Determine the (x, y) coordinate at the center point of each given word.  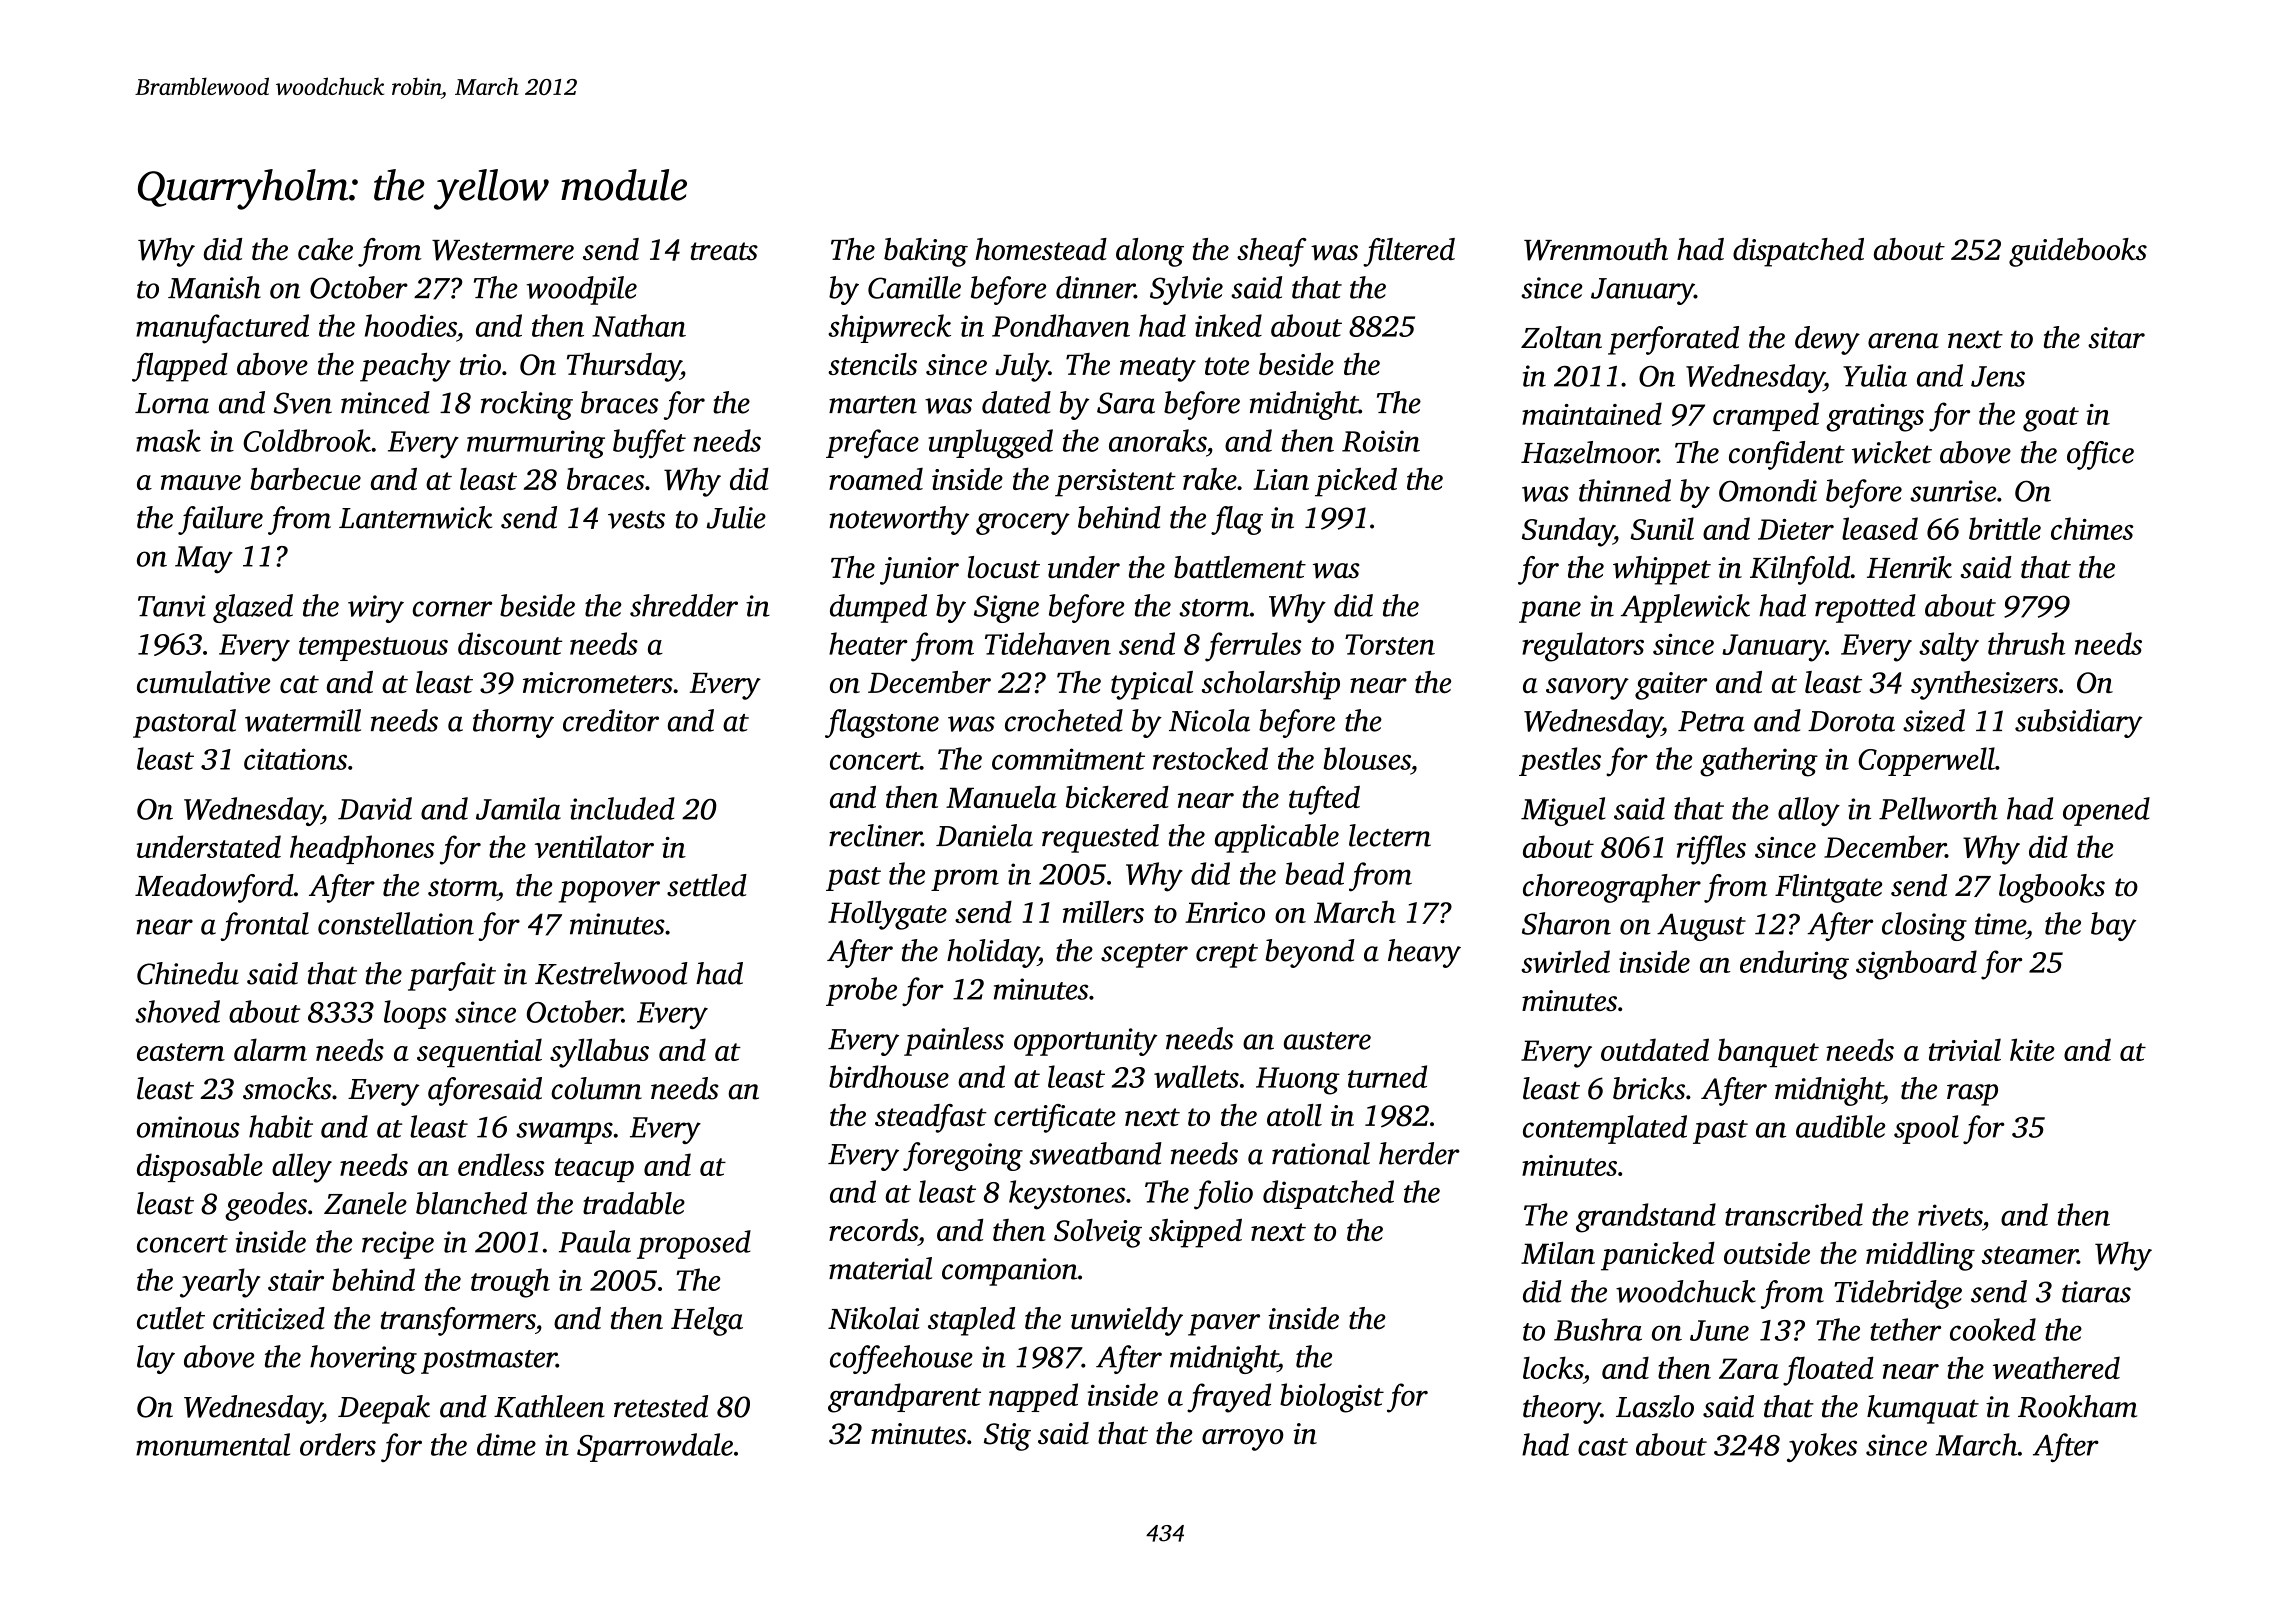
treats (724, 251)
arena (1903, 341)
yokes (1822, 1447)
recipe (398, 1245)
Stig (1007, 1437)
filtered (1409, 252)
